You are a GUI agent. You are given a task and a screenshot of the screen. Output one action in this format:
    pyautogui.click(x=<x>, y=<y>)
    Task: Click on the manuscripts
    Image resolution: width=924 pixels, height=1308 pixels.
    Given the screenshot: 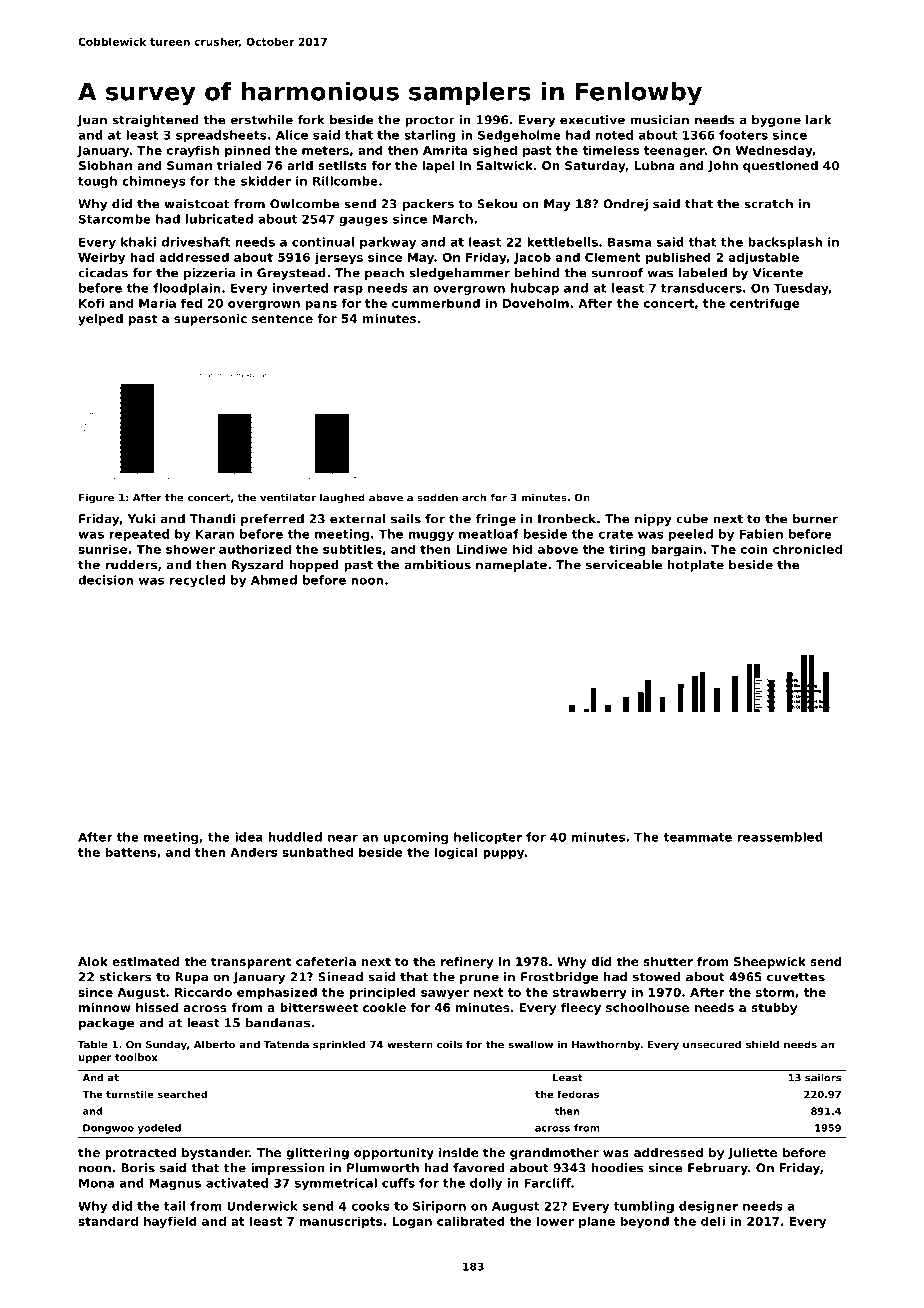 What is the action you would take?
    pyautogui.click(x=341, y=1222)
